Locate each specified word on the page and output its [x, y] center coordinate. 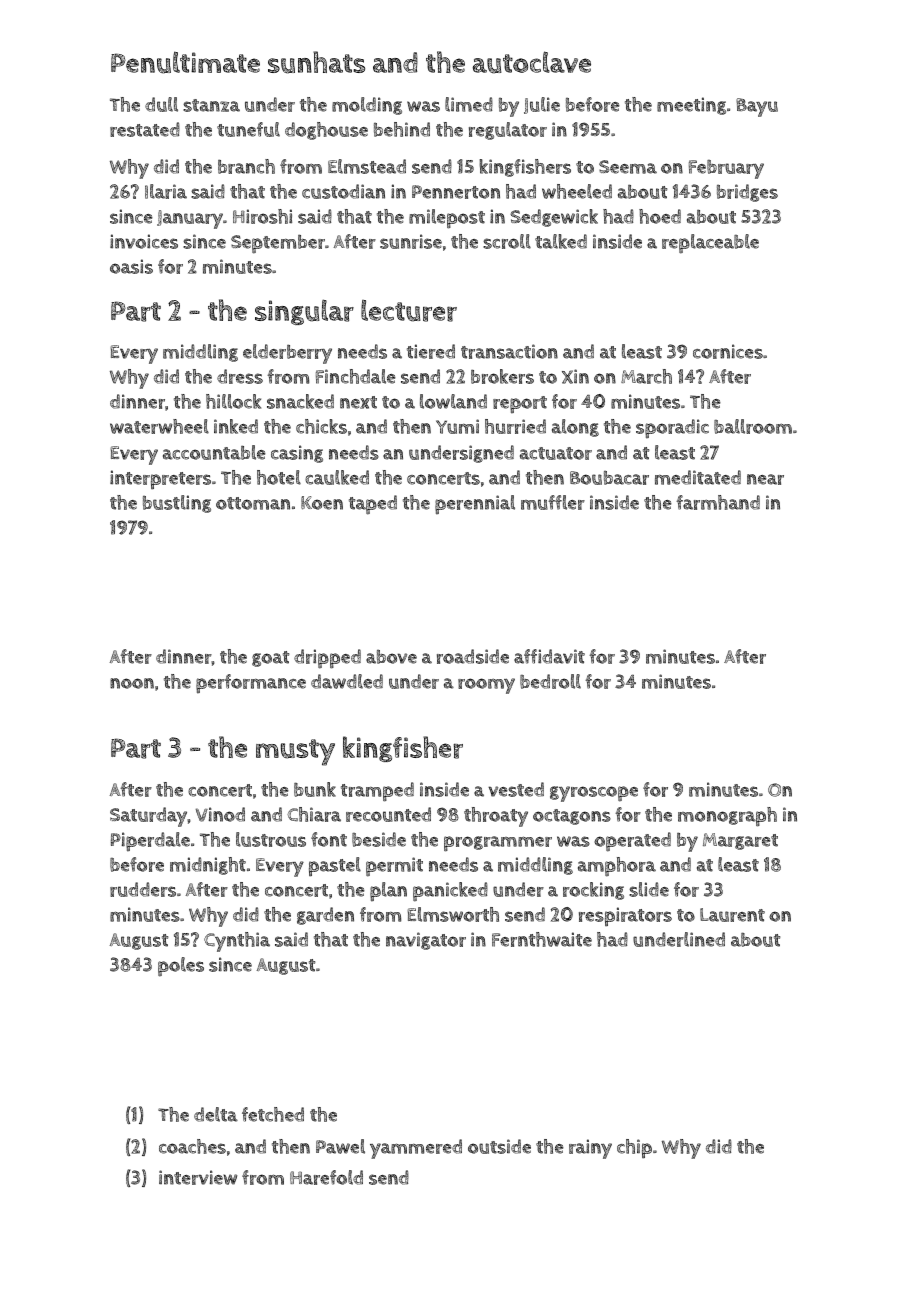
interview [198, 1177]
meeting [691, 106]
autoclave [532, 62]
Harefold [326, 1177]
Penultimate [185, 62]
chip [634, 1148]
